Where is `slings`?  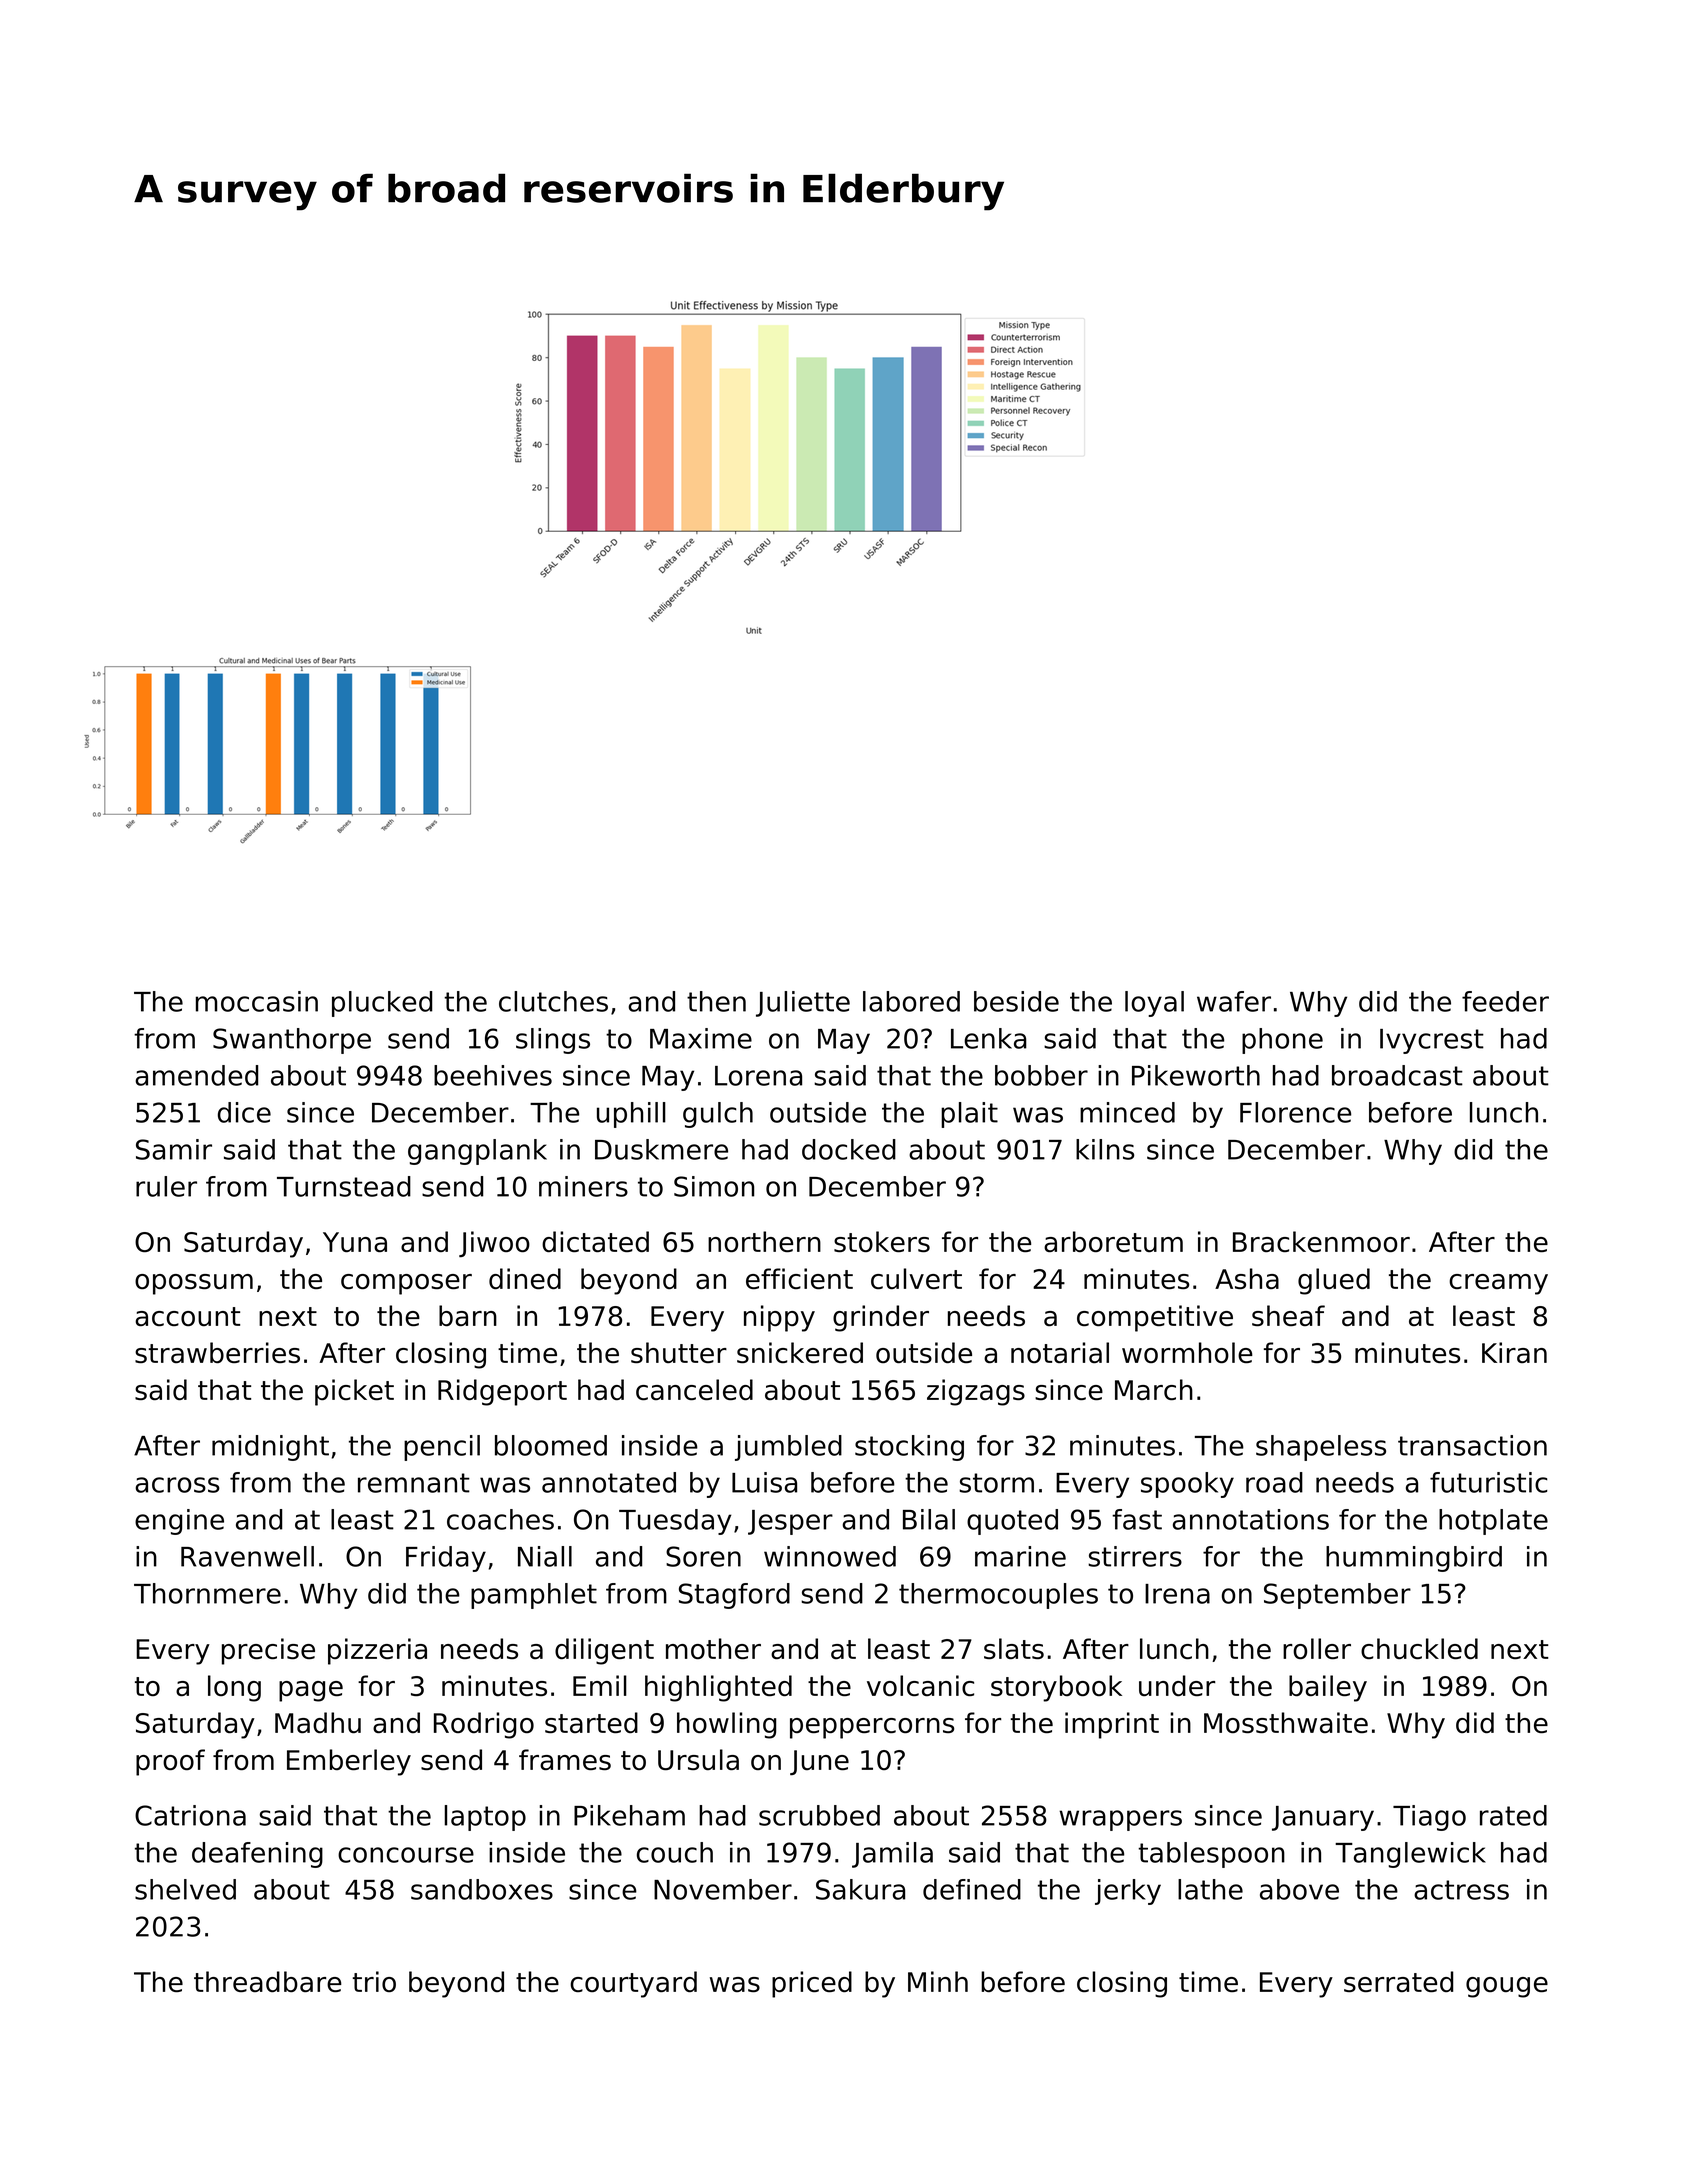
slings is located at coordinates (553, 1041).
